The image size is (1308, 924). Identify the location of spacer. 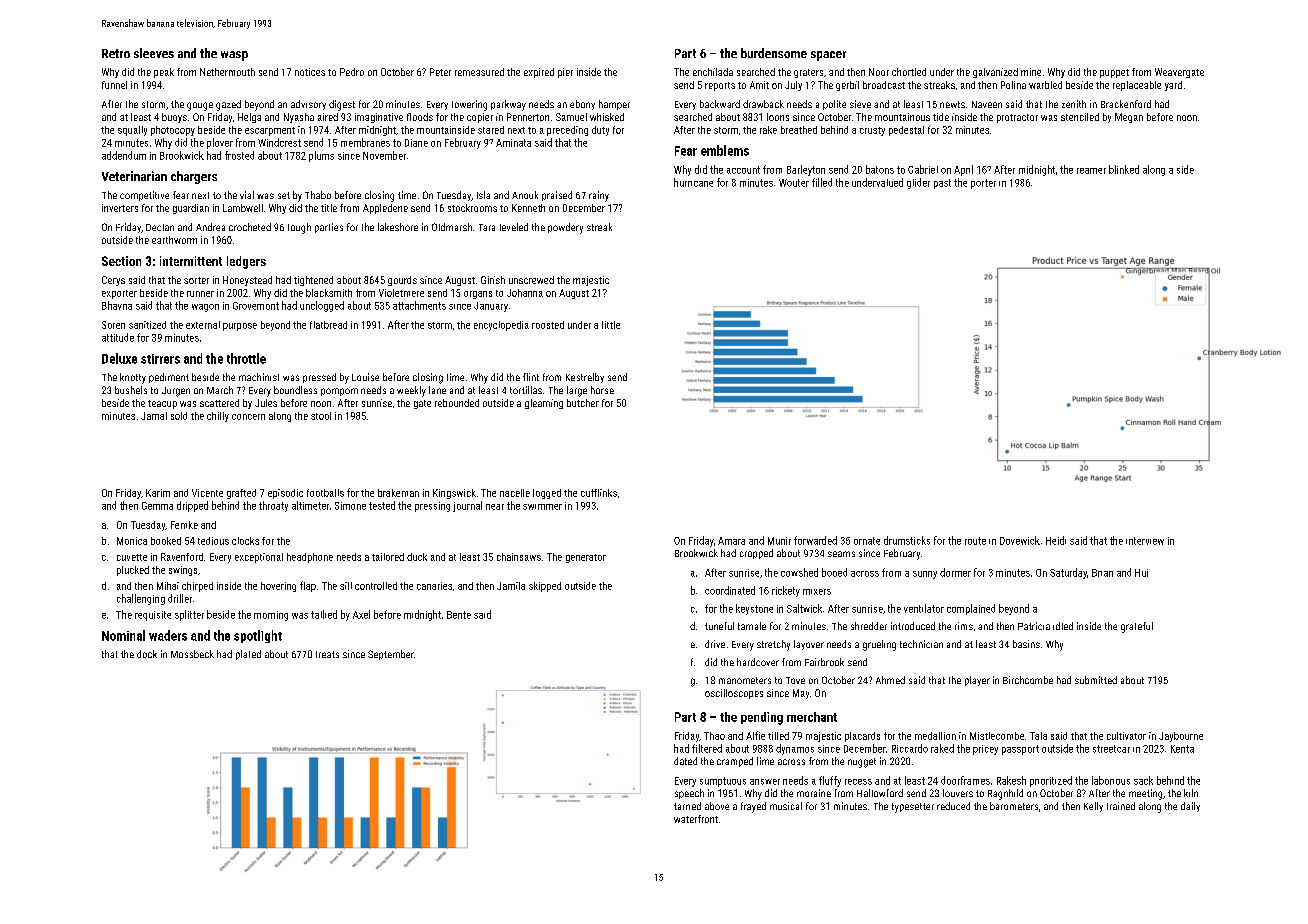
(828, 56).
